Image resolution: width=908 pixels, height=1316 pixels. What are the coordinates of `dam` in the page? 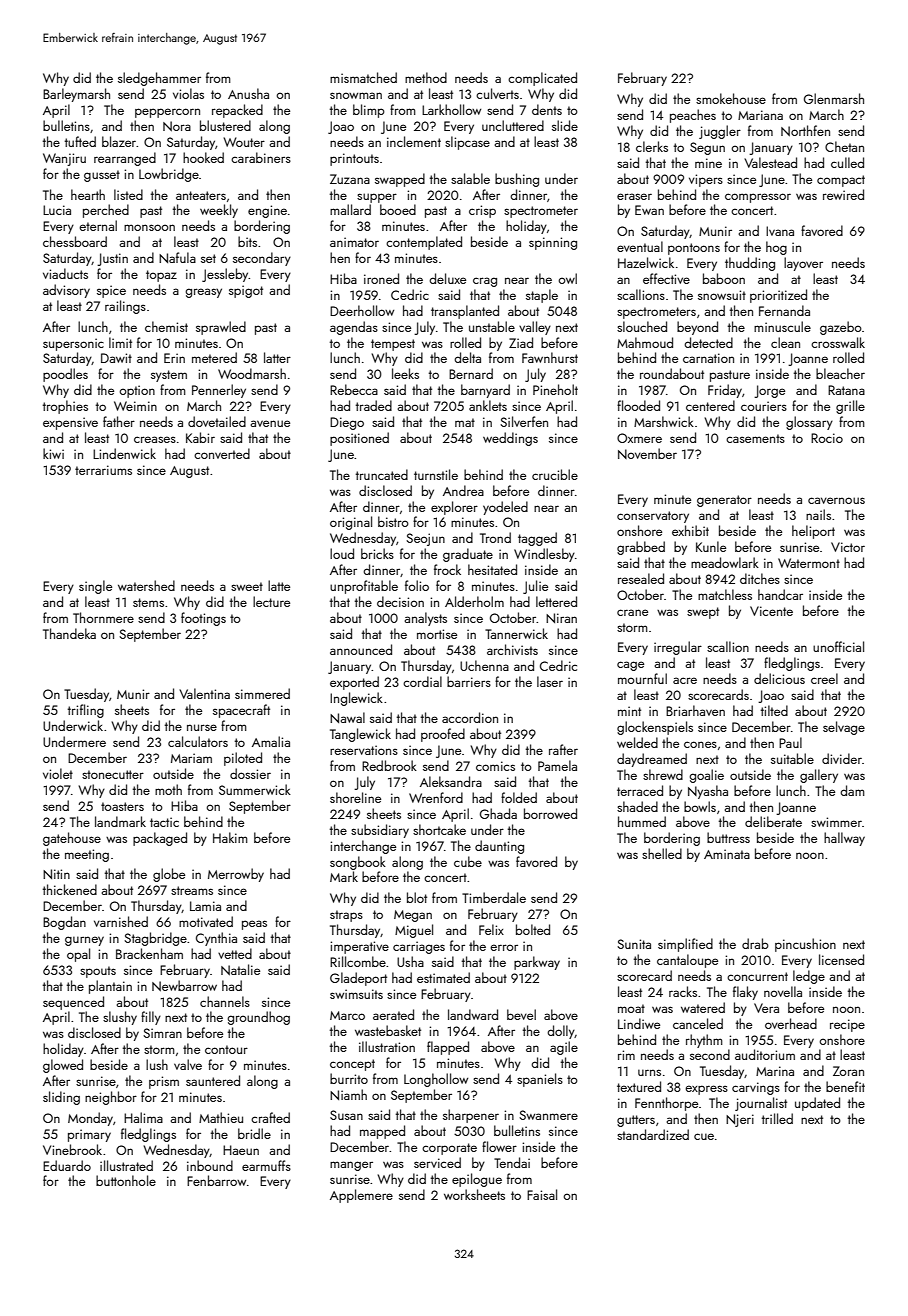 It's located at (852, 790).
